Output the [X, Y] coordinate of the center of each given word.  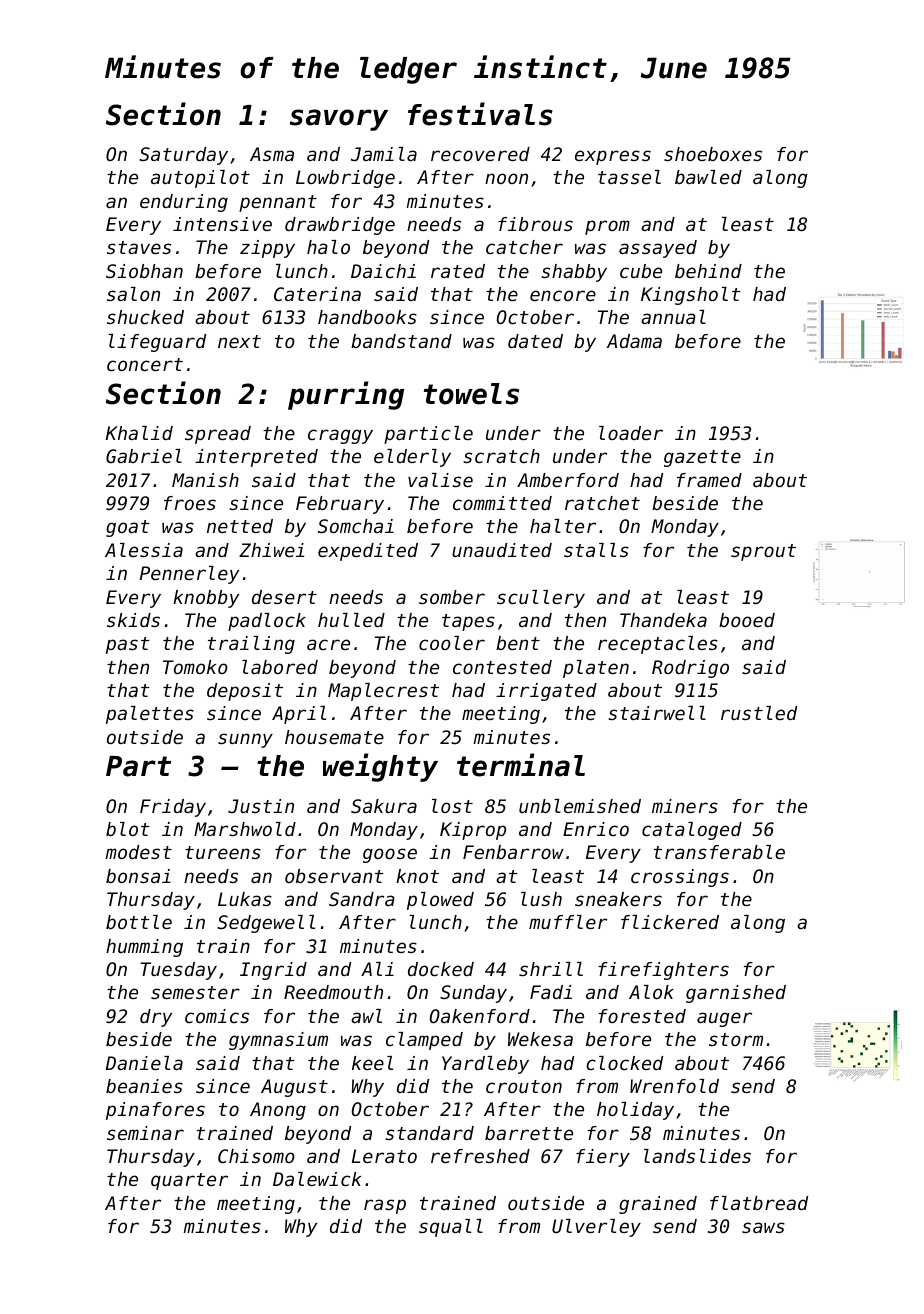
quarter [189, 1181]
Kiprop [473, 831]
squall [451, 1228]
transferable [719, 852]
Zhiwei [271, 550]
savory [339, 120]
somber [452, 597]
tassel [629, 177]
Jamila [384, 154]
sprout [763, 552]
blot [128, 829]
